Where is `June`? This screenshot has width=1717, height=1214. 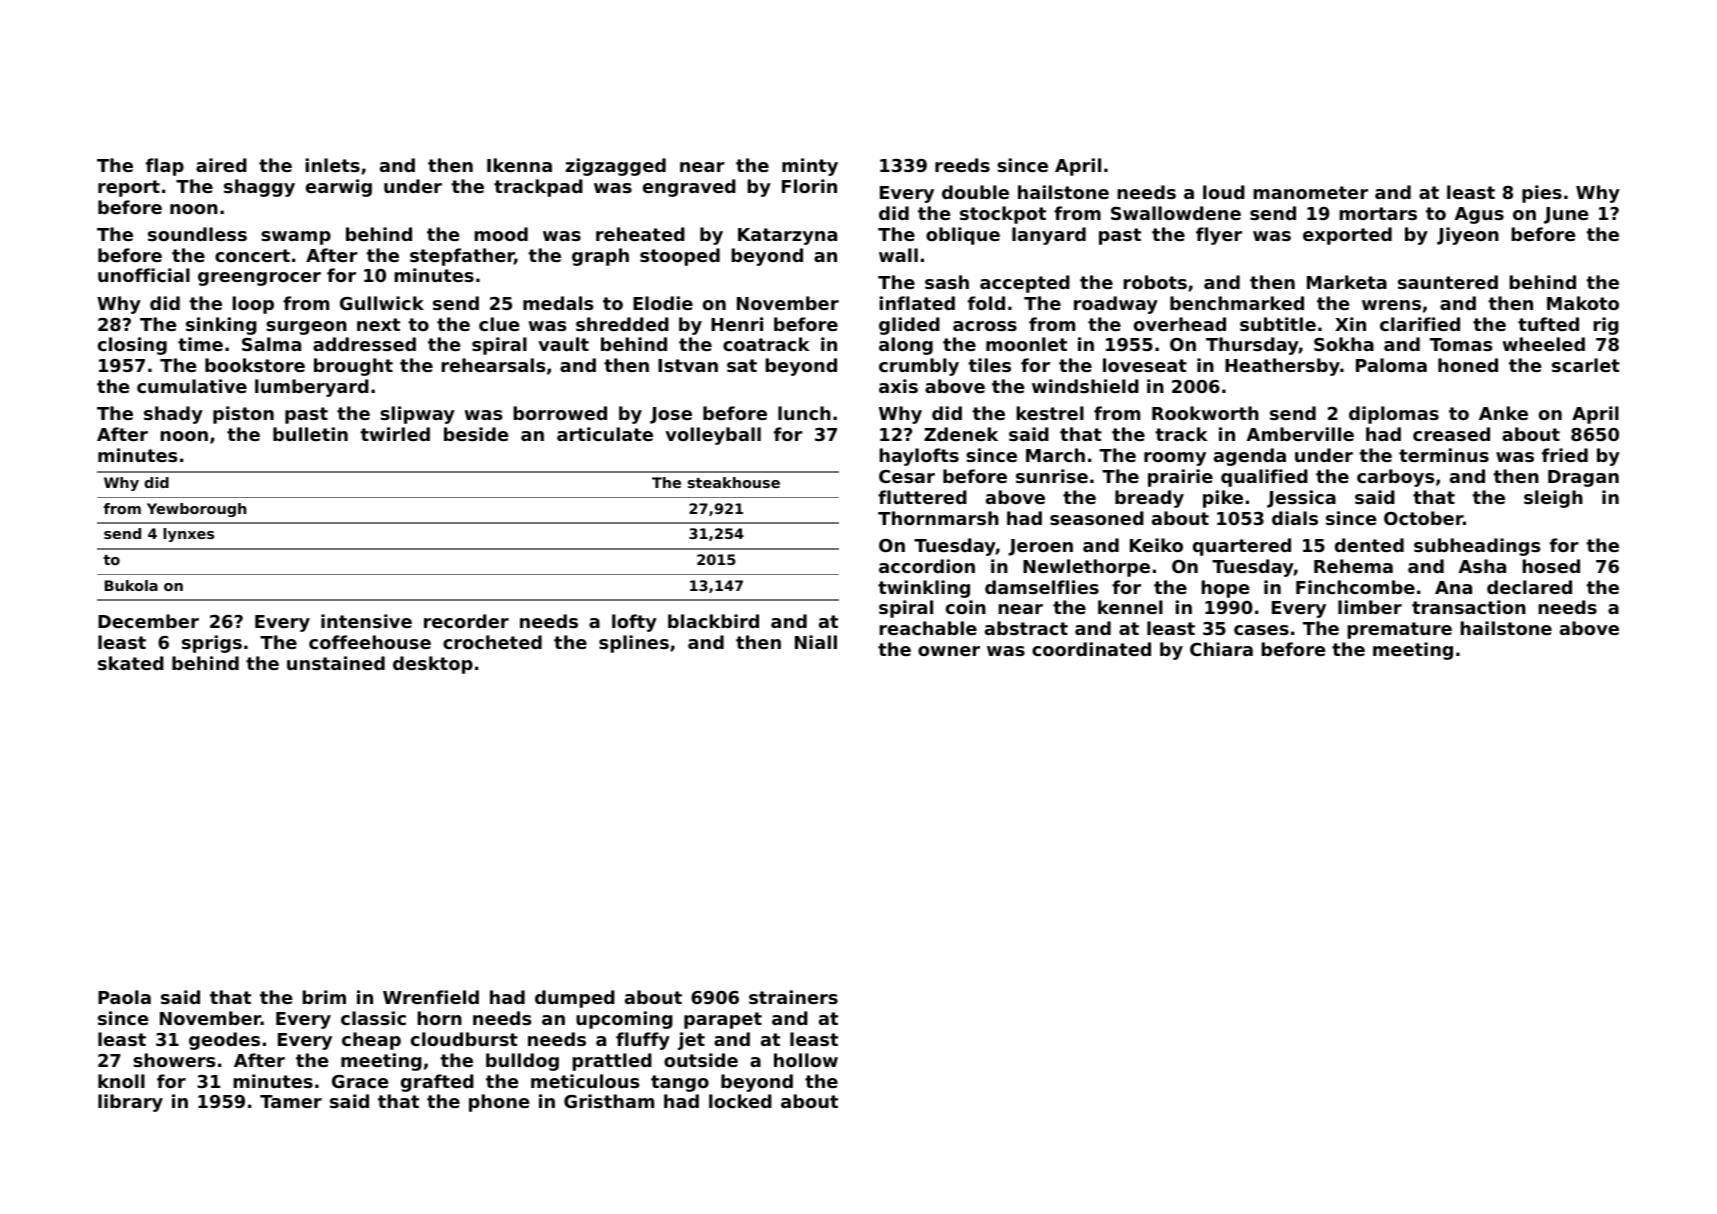 June is located at coordinates (1566, 215).
